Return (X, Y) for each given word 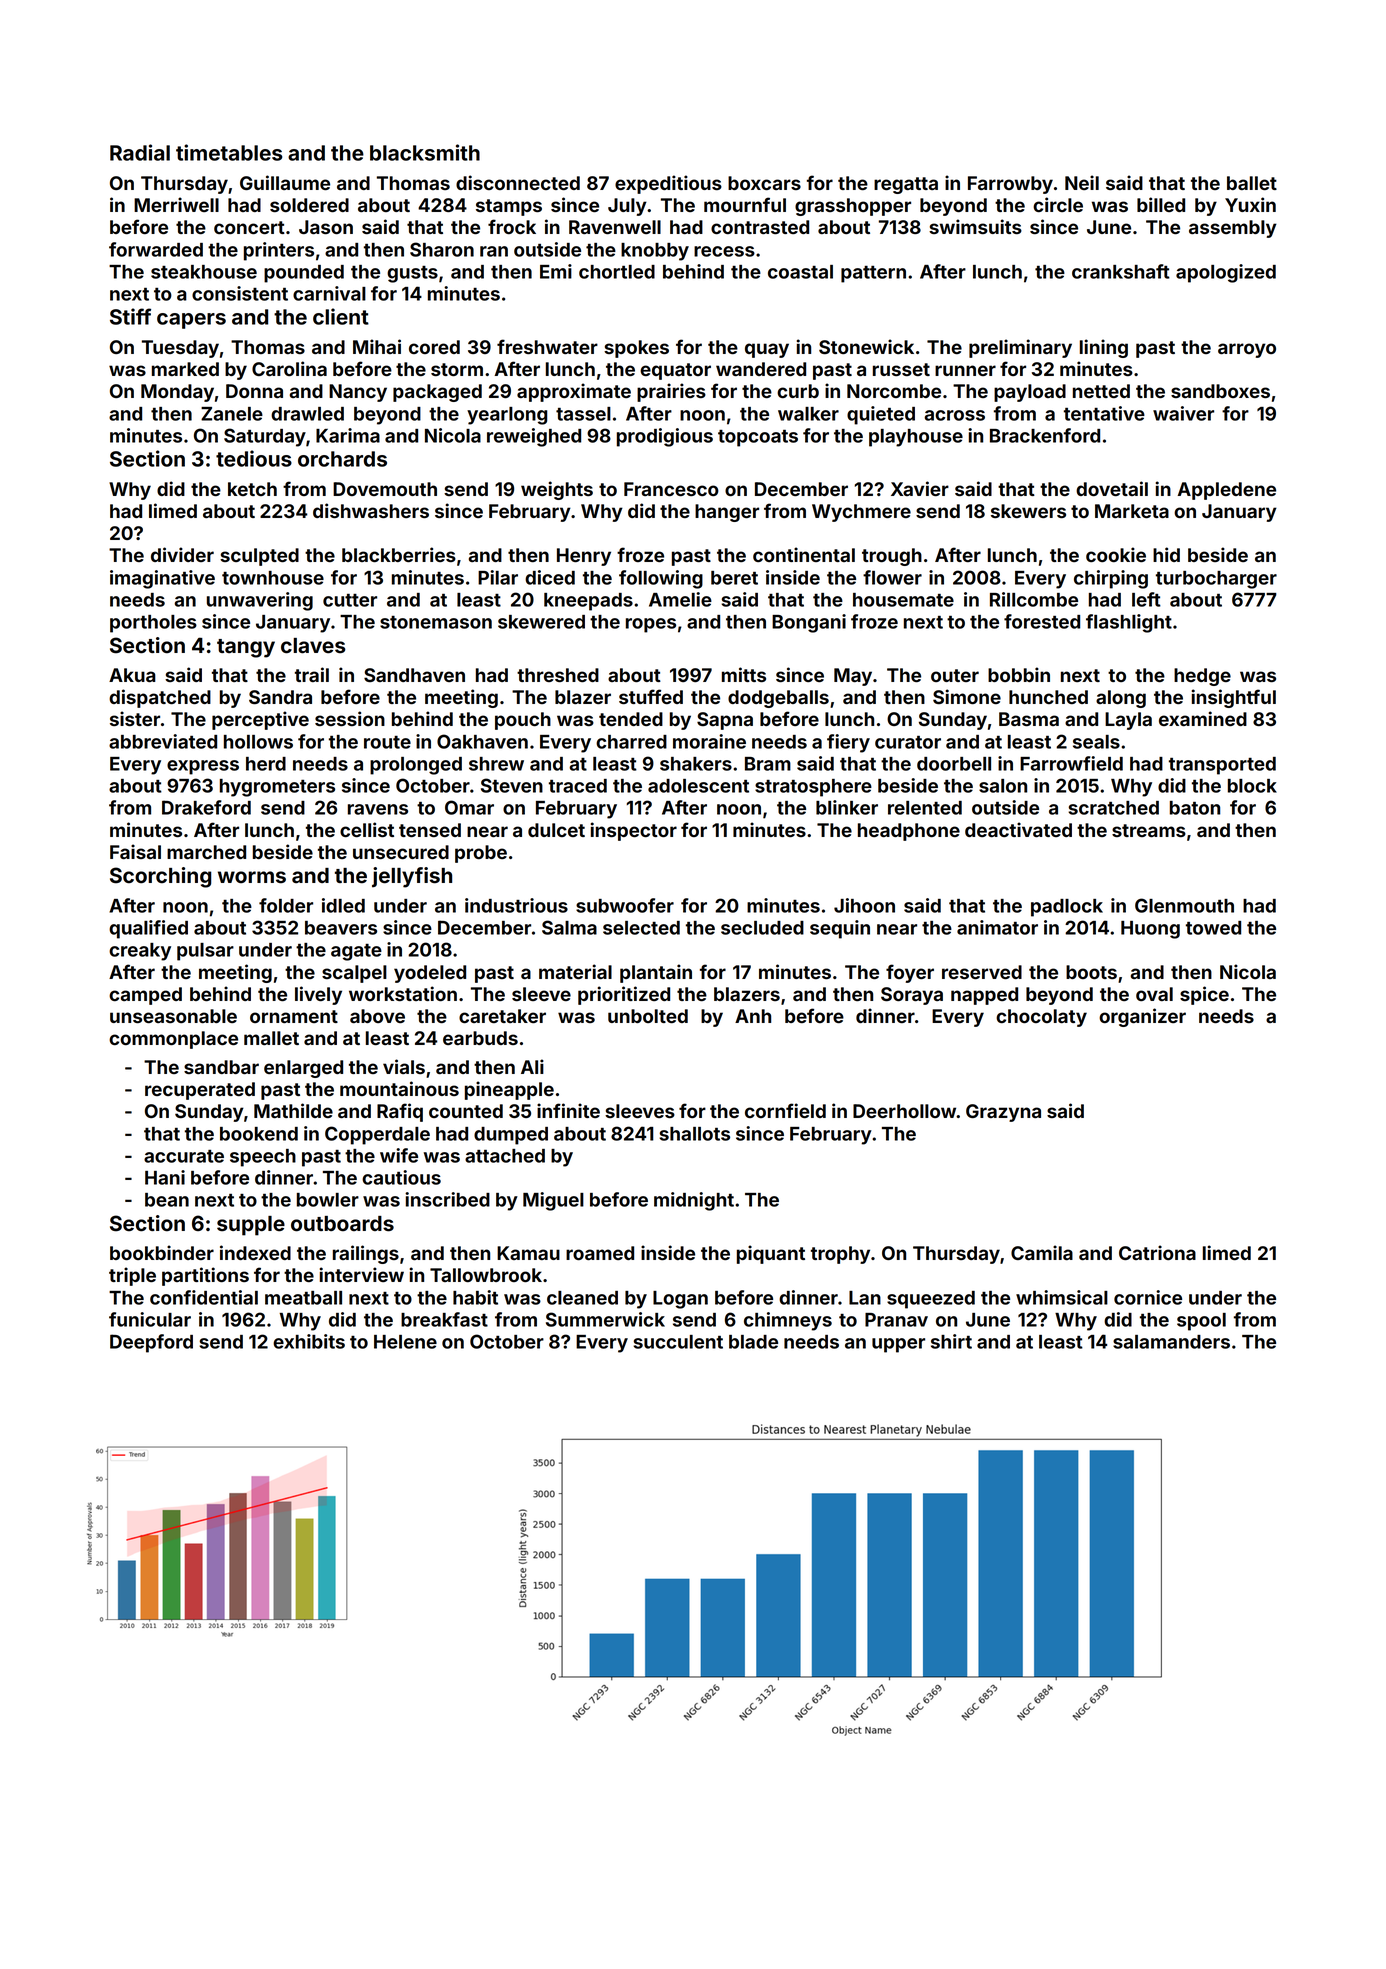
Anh (753, 1016)
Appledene (1227, 491)
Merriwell (176, 204)
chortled (617, 272)
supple (251, 1226)
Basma (1029, 719)
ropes (651, 625)
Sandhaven (414, 675)
